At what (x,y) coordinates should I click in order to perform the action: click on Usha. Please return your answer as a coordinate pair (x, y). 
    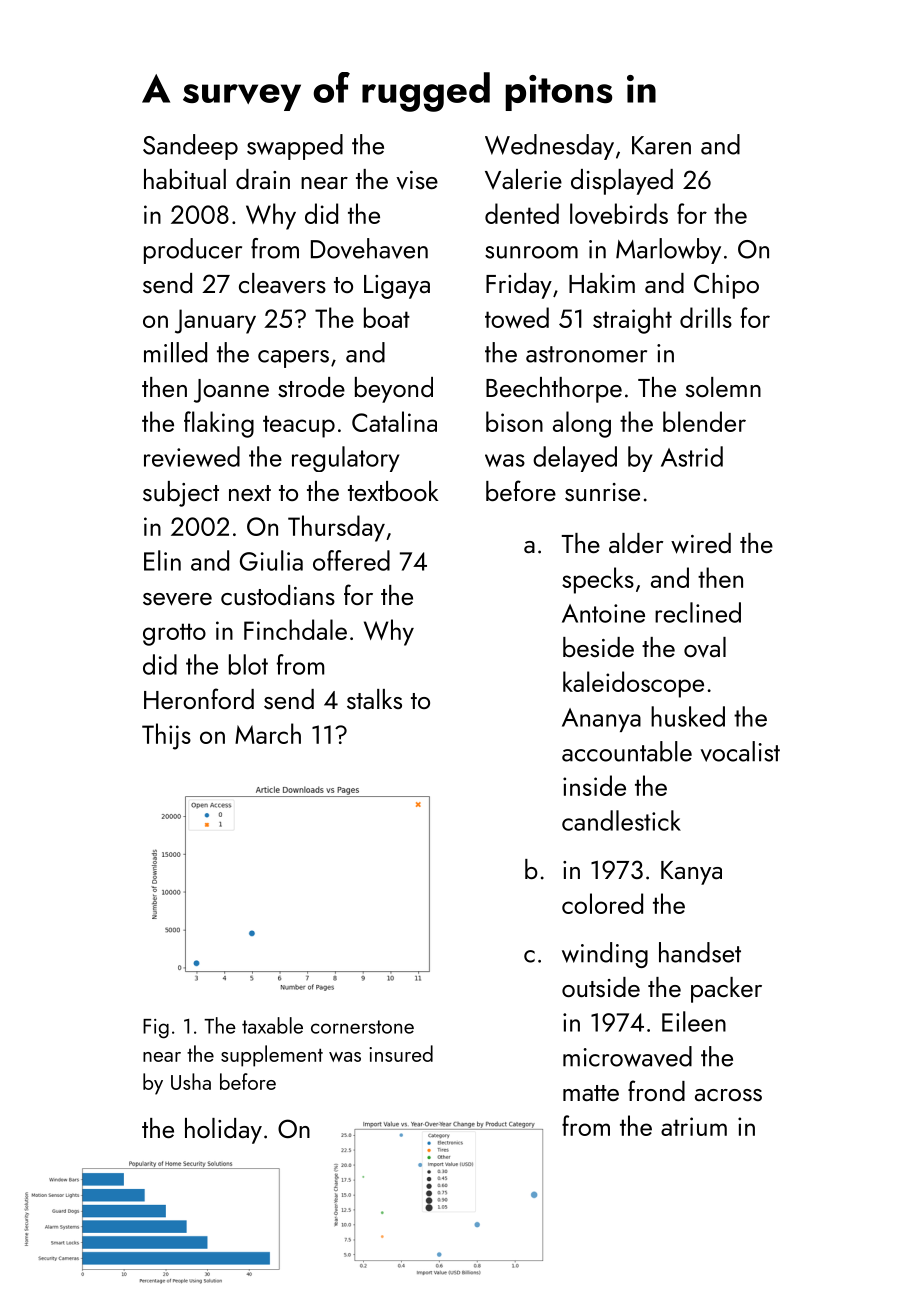
    Looking at the image, I should click on (191, 1081).
